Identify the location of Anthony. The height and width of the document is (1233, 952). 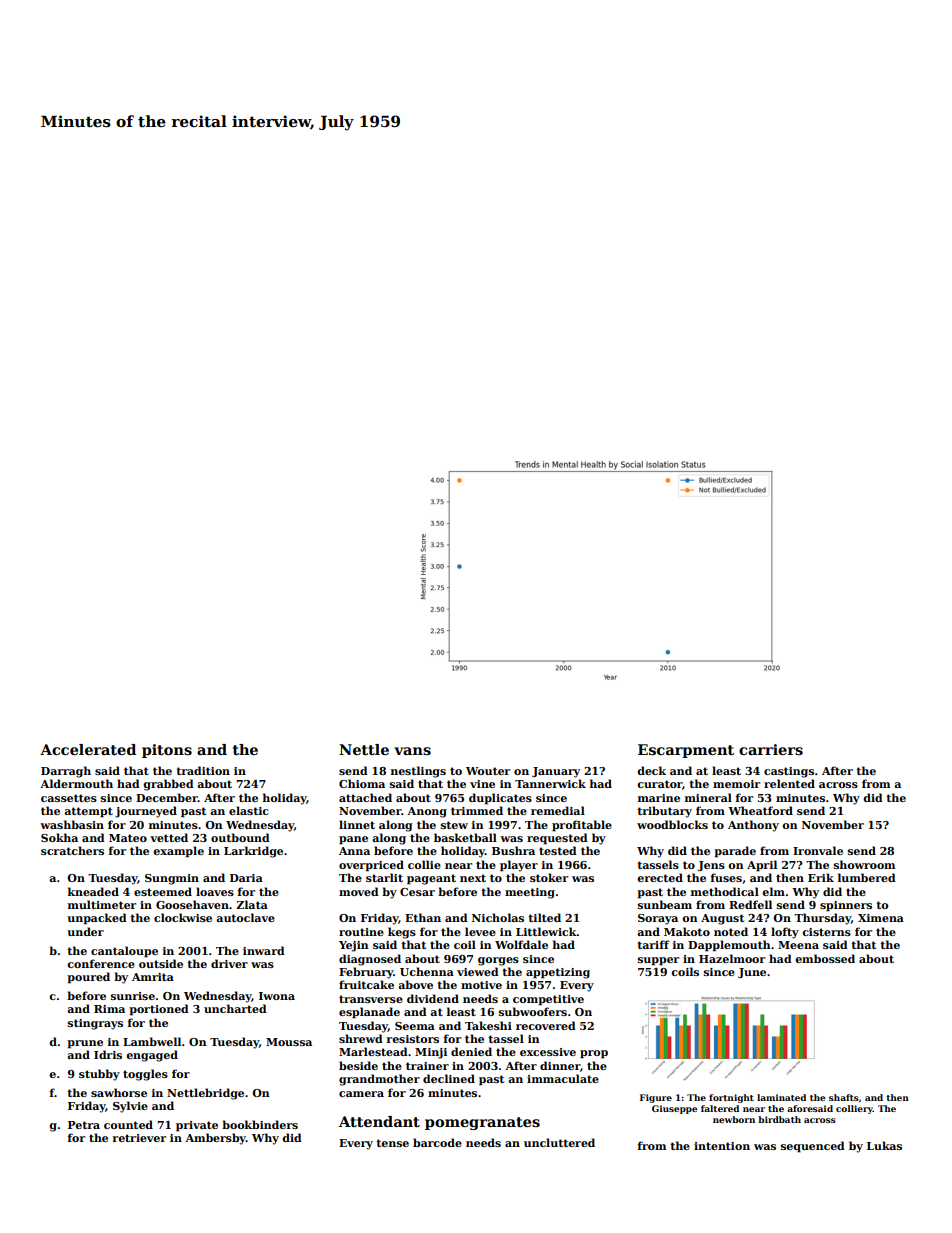
(753, 826).
